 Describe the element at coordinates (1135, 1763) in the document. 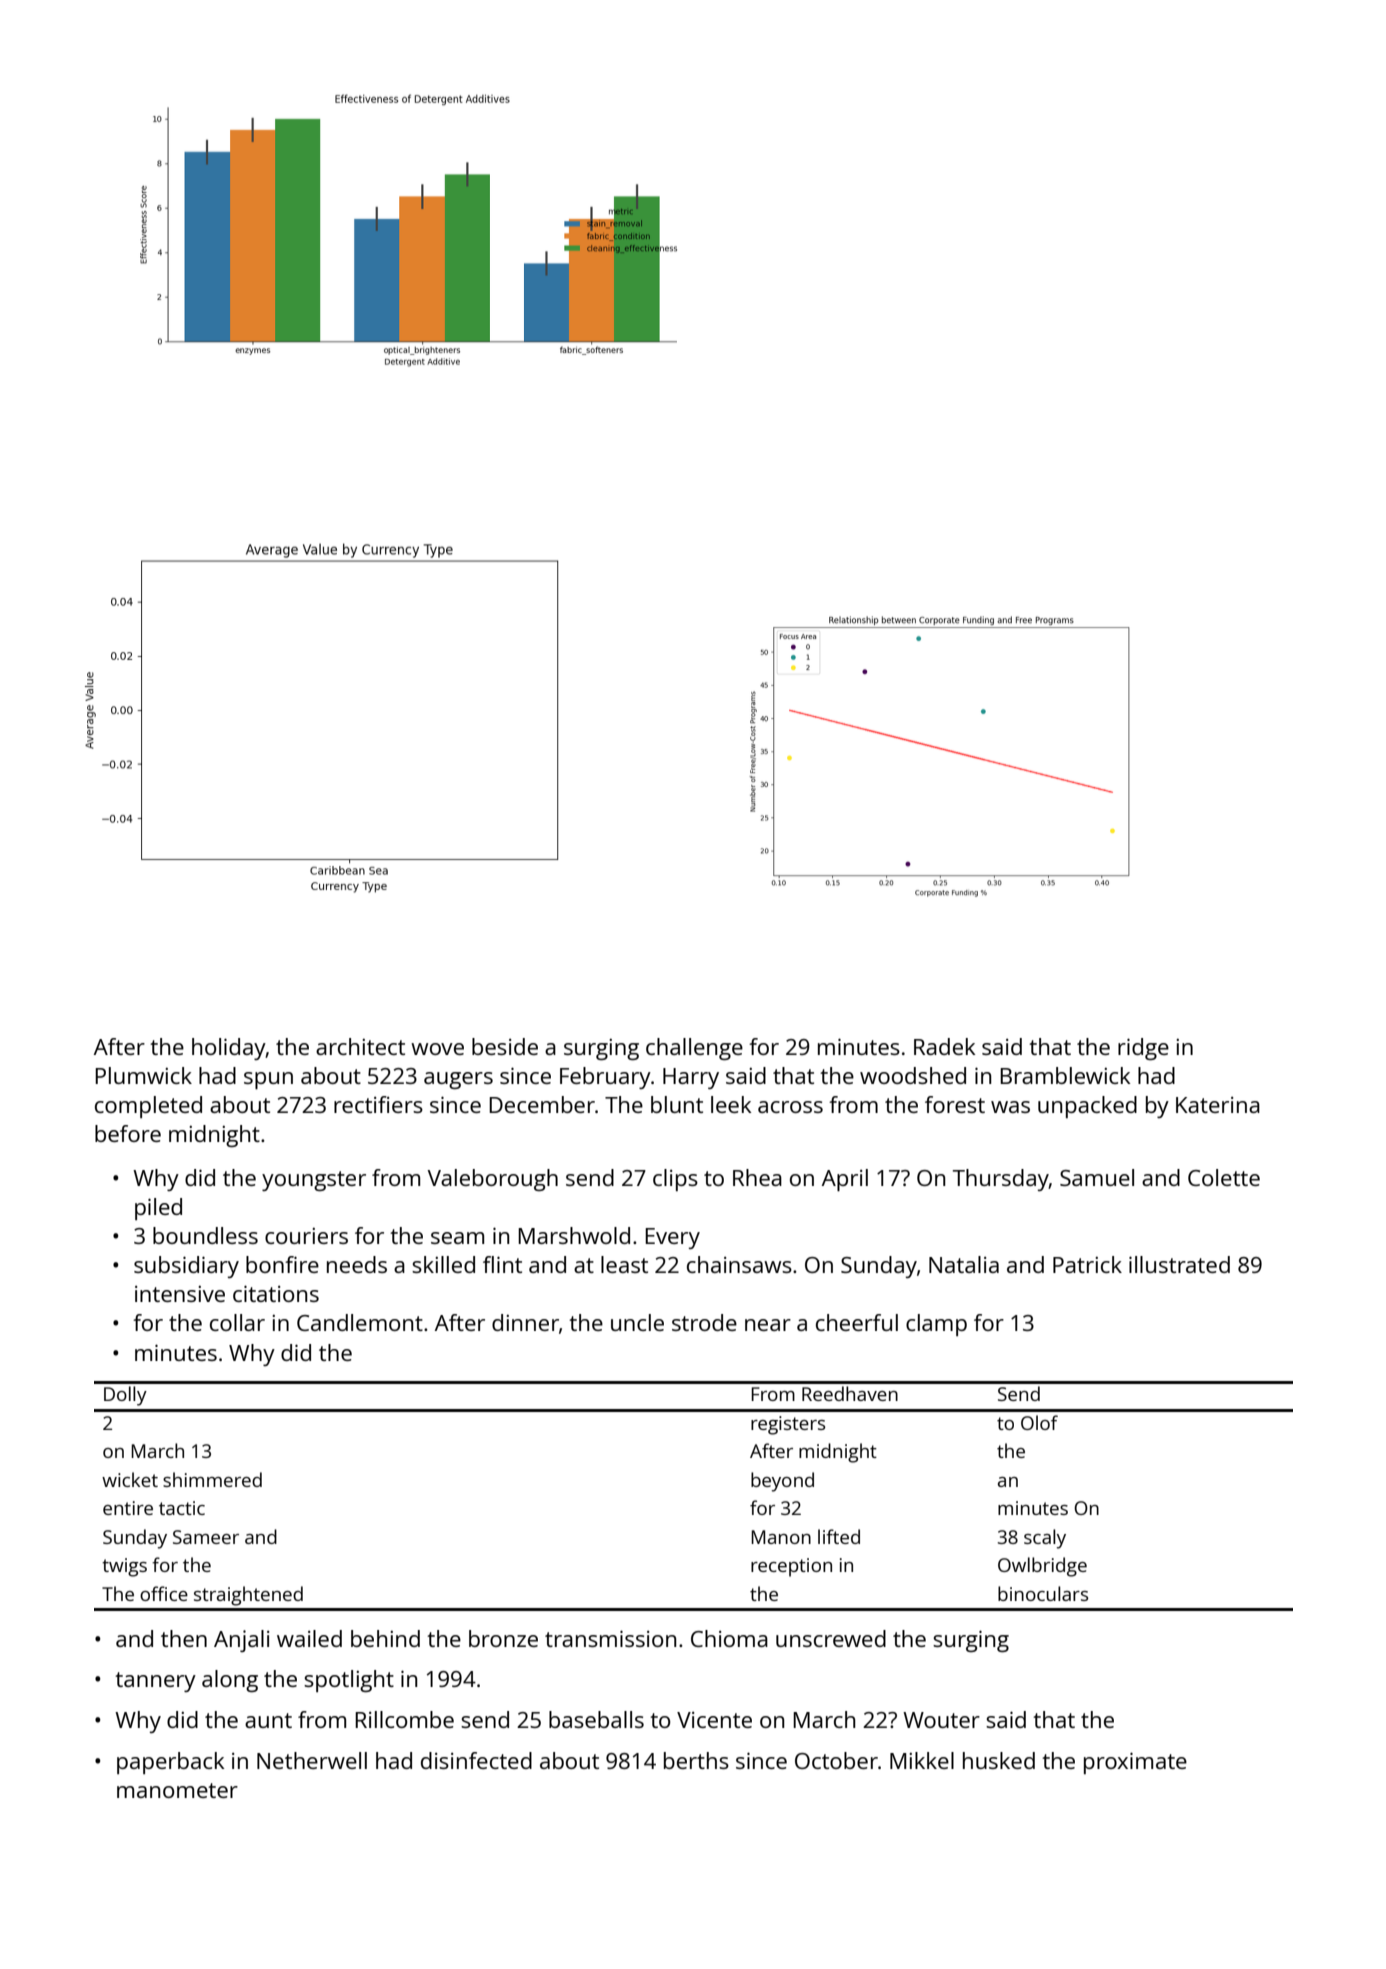

I see `proximate` at that location.
